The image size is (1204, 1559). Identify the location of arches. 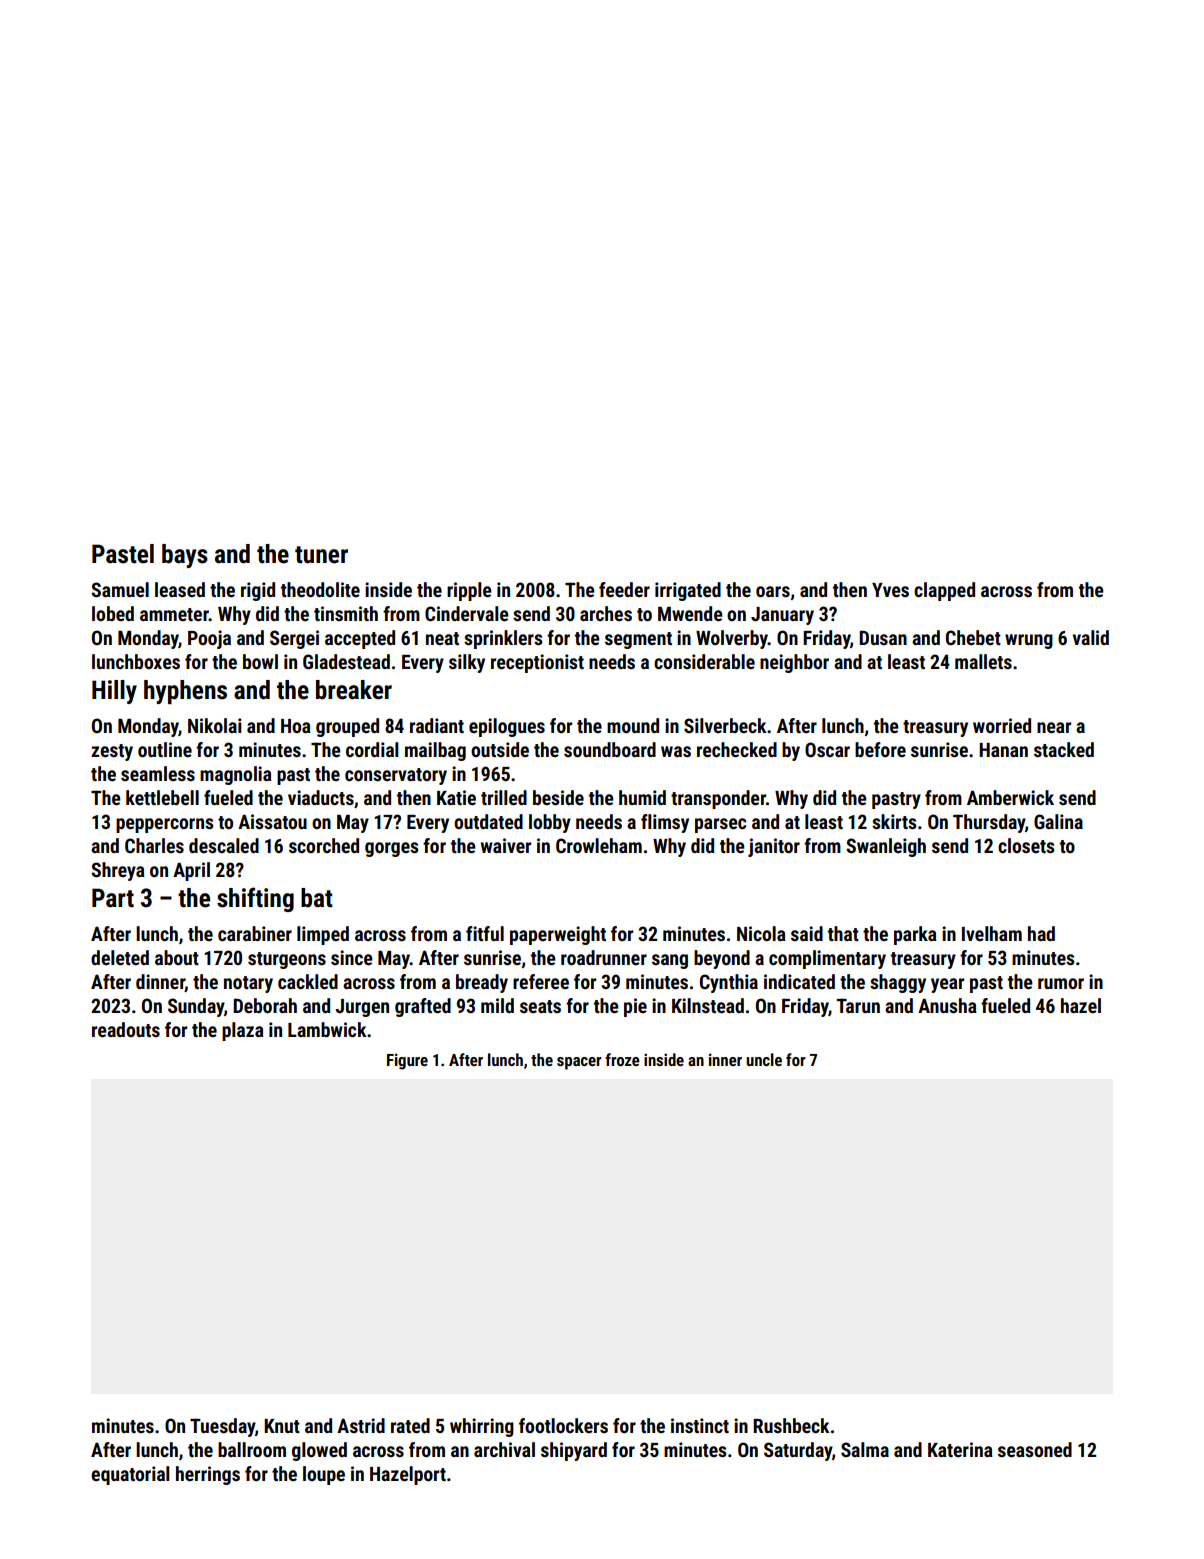
(606, 613).
